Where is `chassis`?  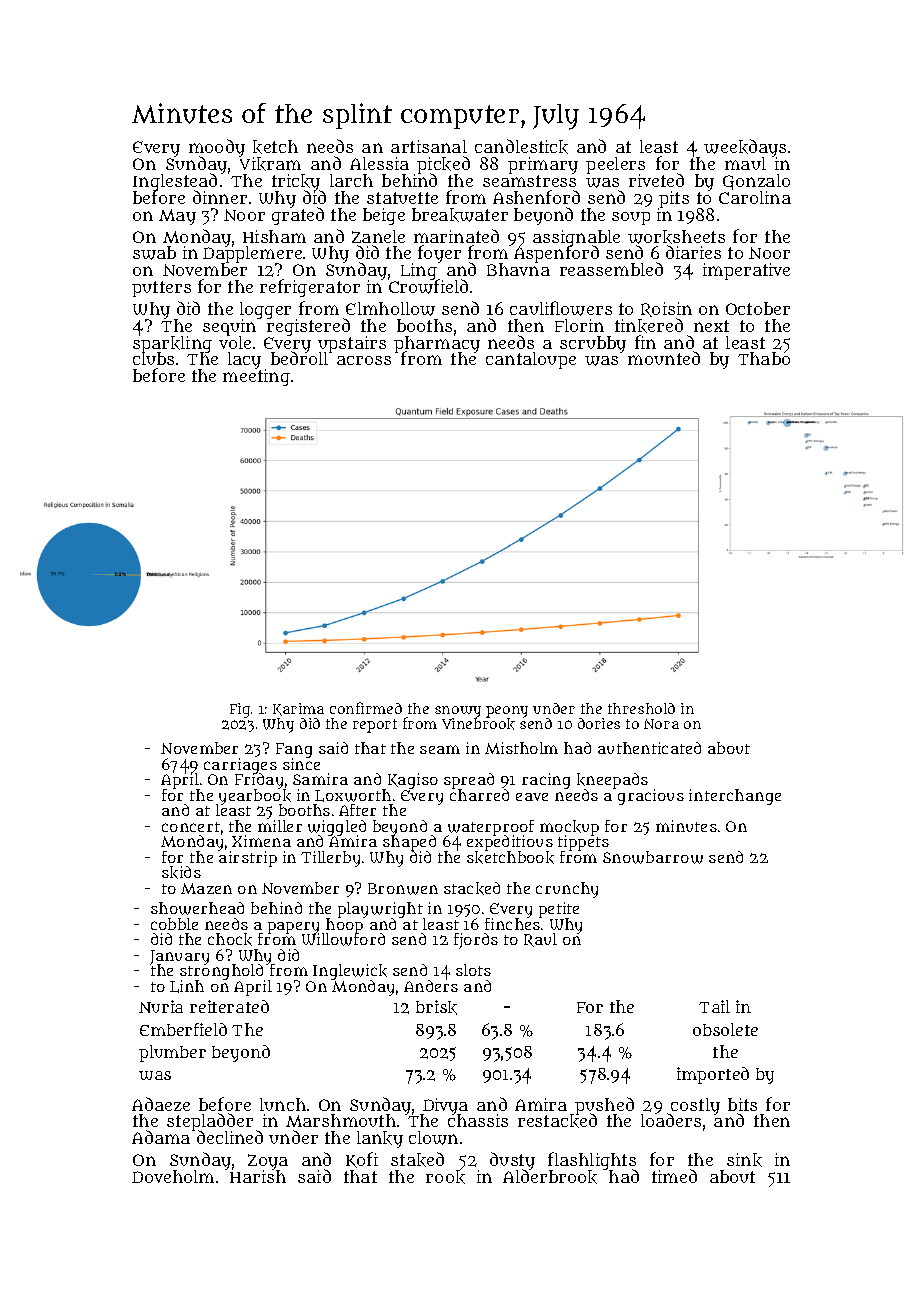 chassis is located at coordinates (478, 1121).
